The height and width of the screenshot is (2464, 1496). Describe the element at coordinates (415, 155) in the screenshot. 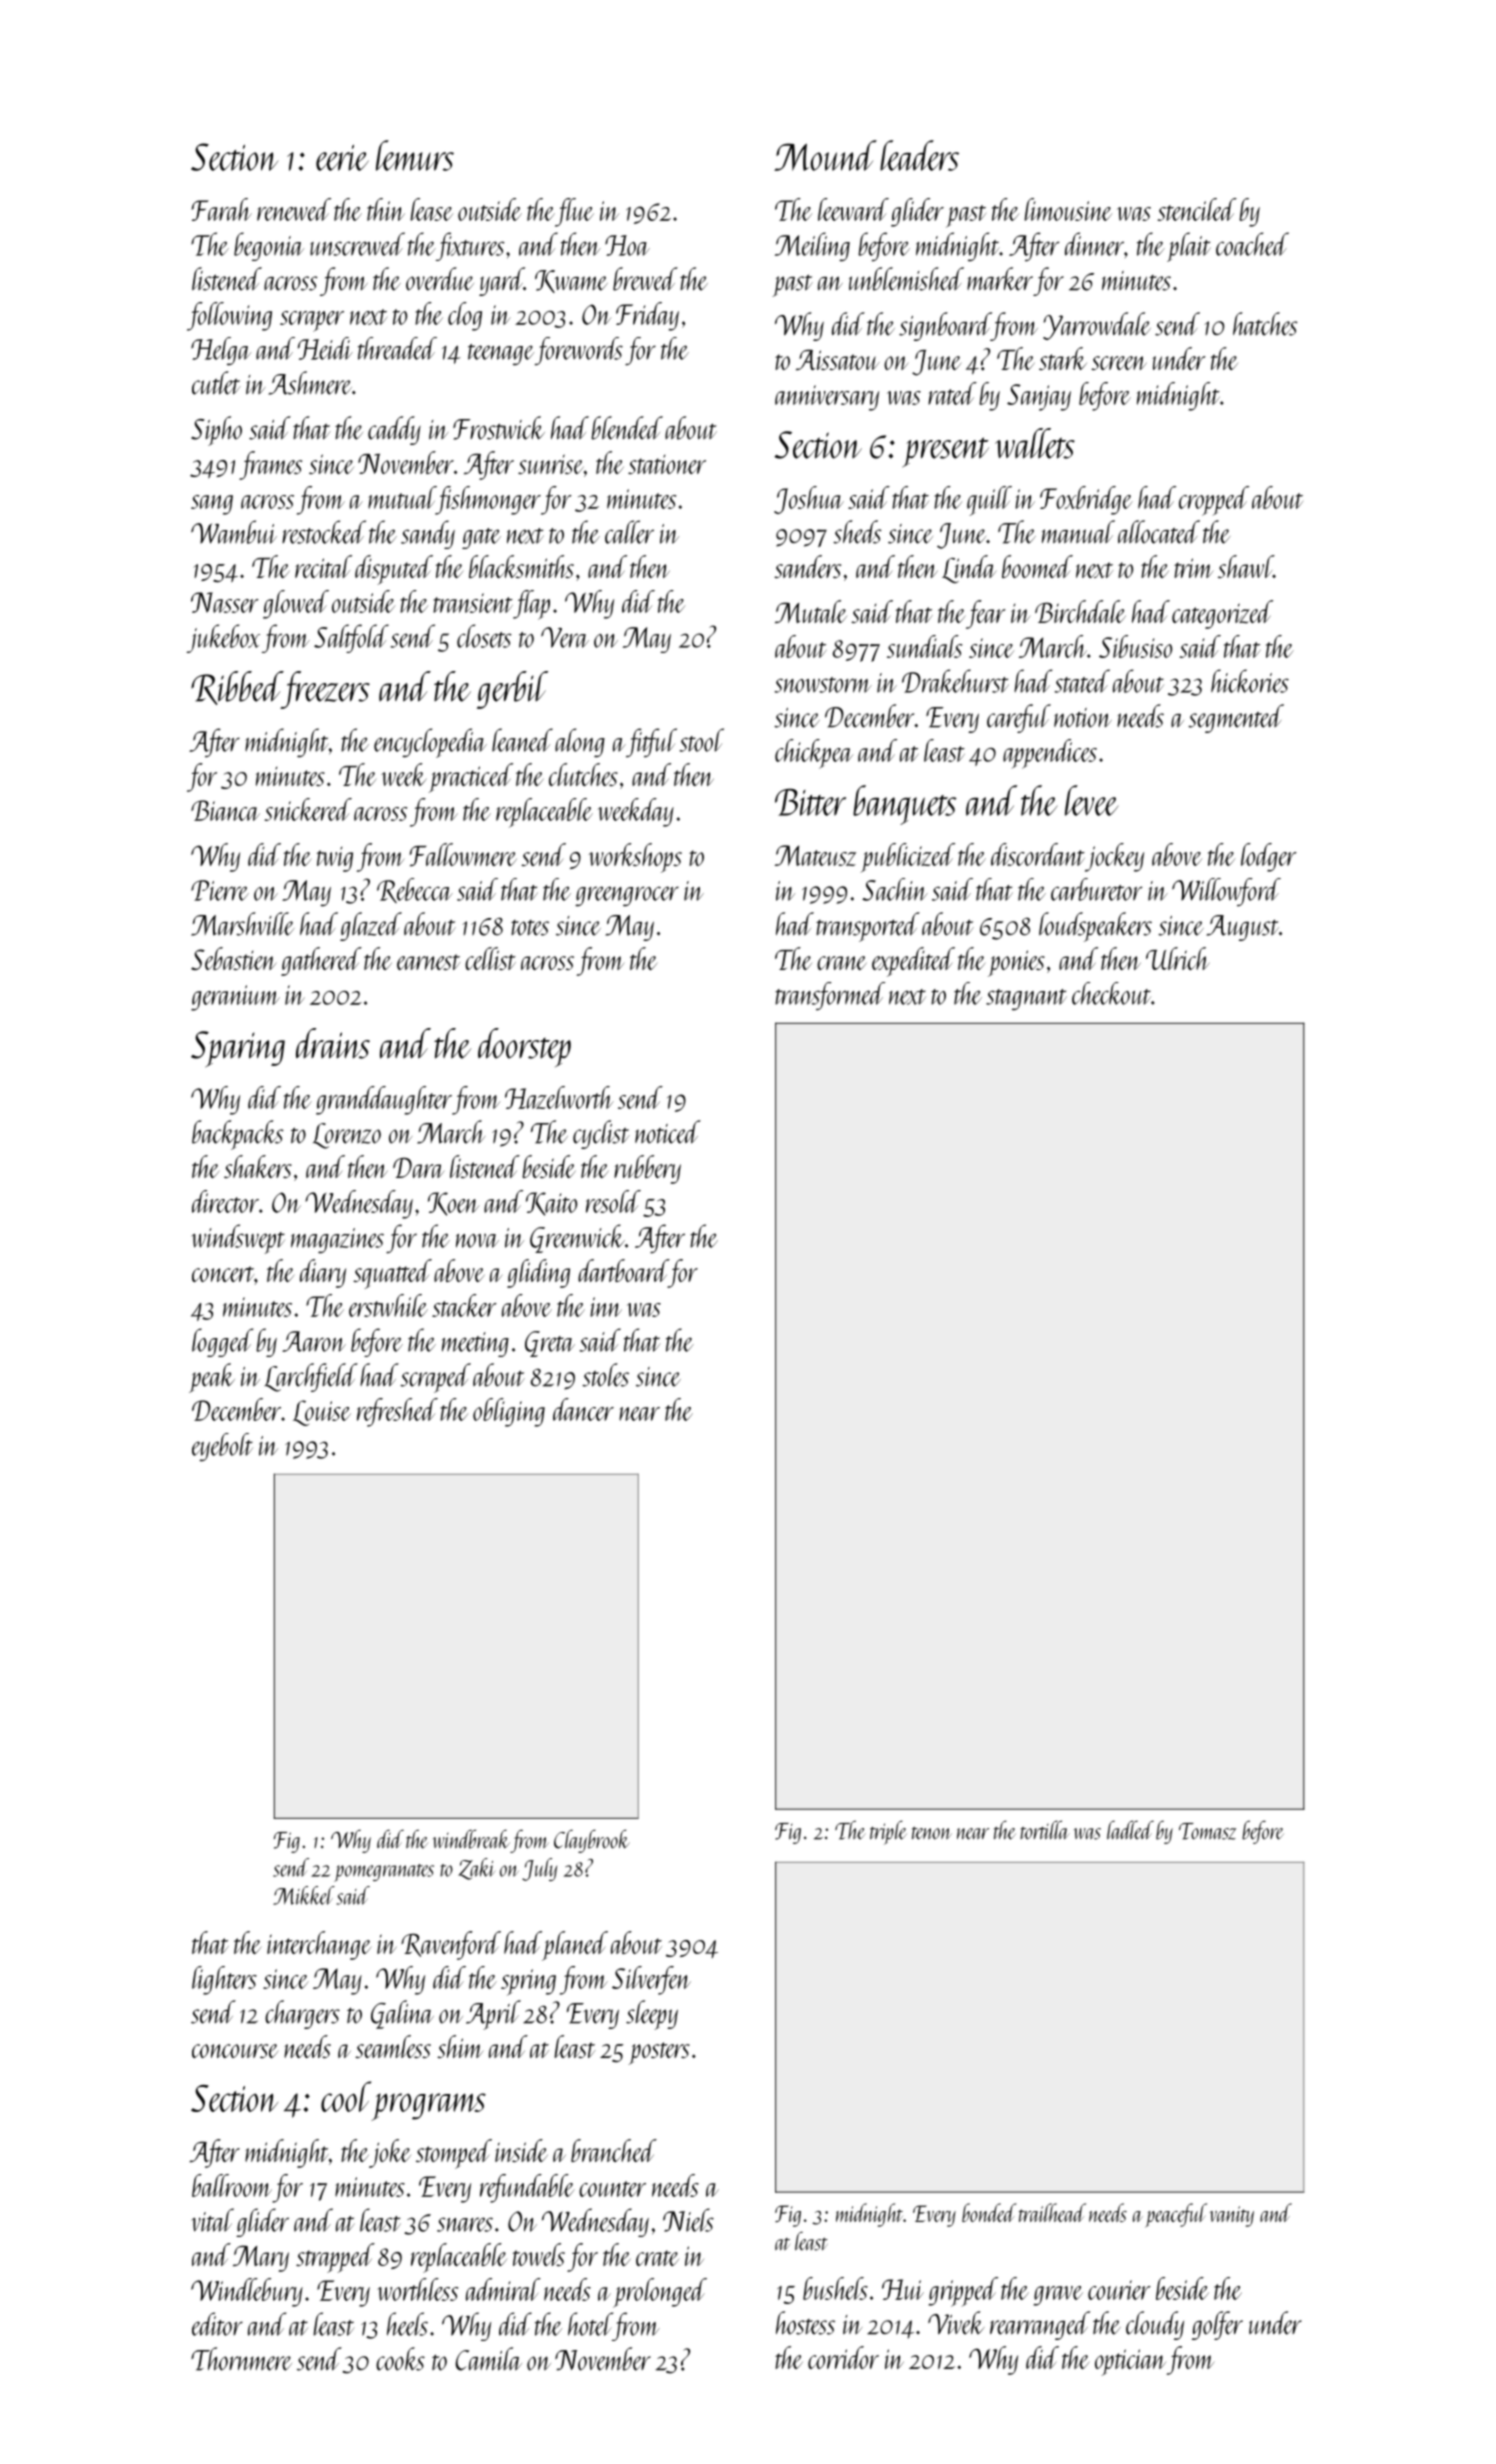

I see `lemurs` at that location.
